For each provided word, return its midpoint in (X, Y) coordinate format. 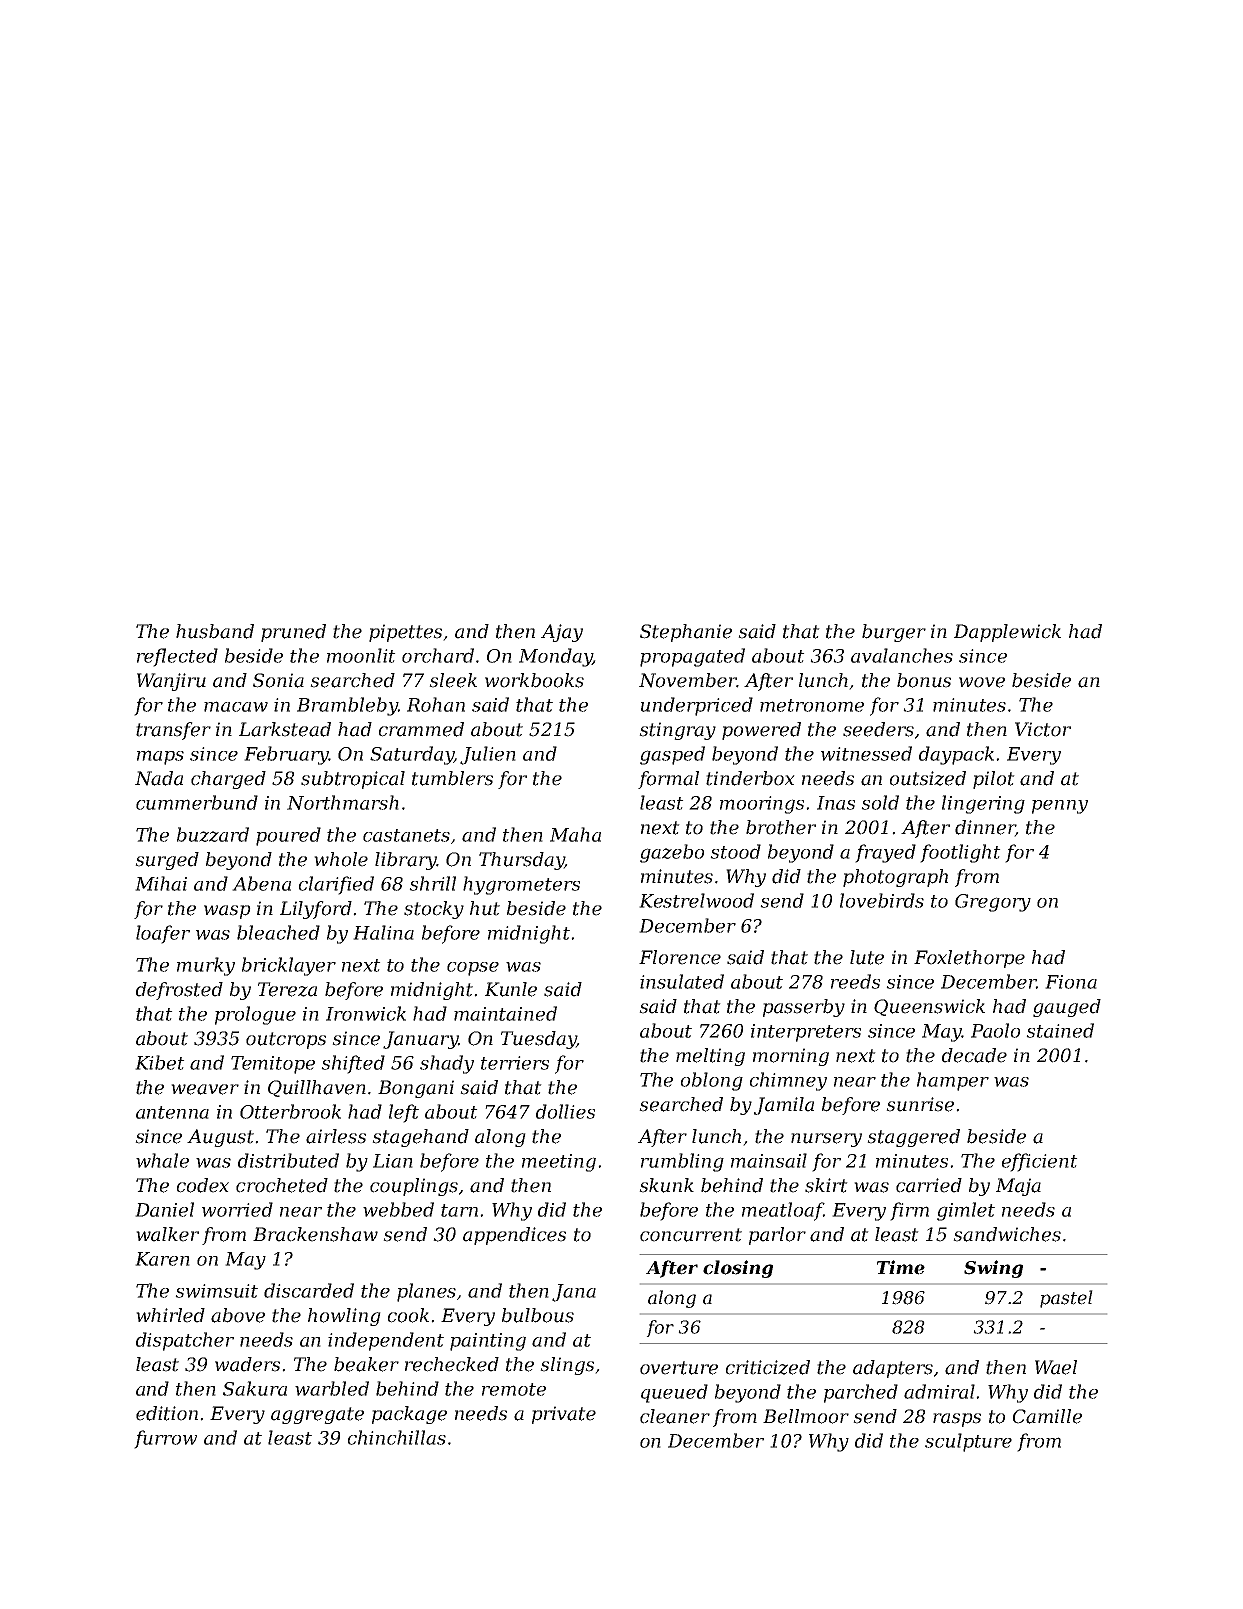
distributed (288, 1160)
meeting (559, 1163)
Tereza (287, 989)
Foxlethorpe (969, 959)
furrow (165, 1439)
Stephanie (686, 633)
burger (894, 633)
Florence (680, 957)
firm (909, 1211)
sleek (453, 680)
